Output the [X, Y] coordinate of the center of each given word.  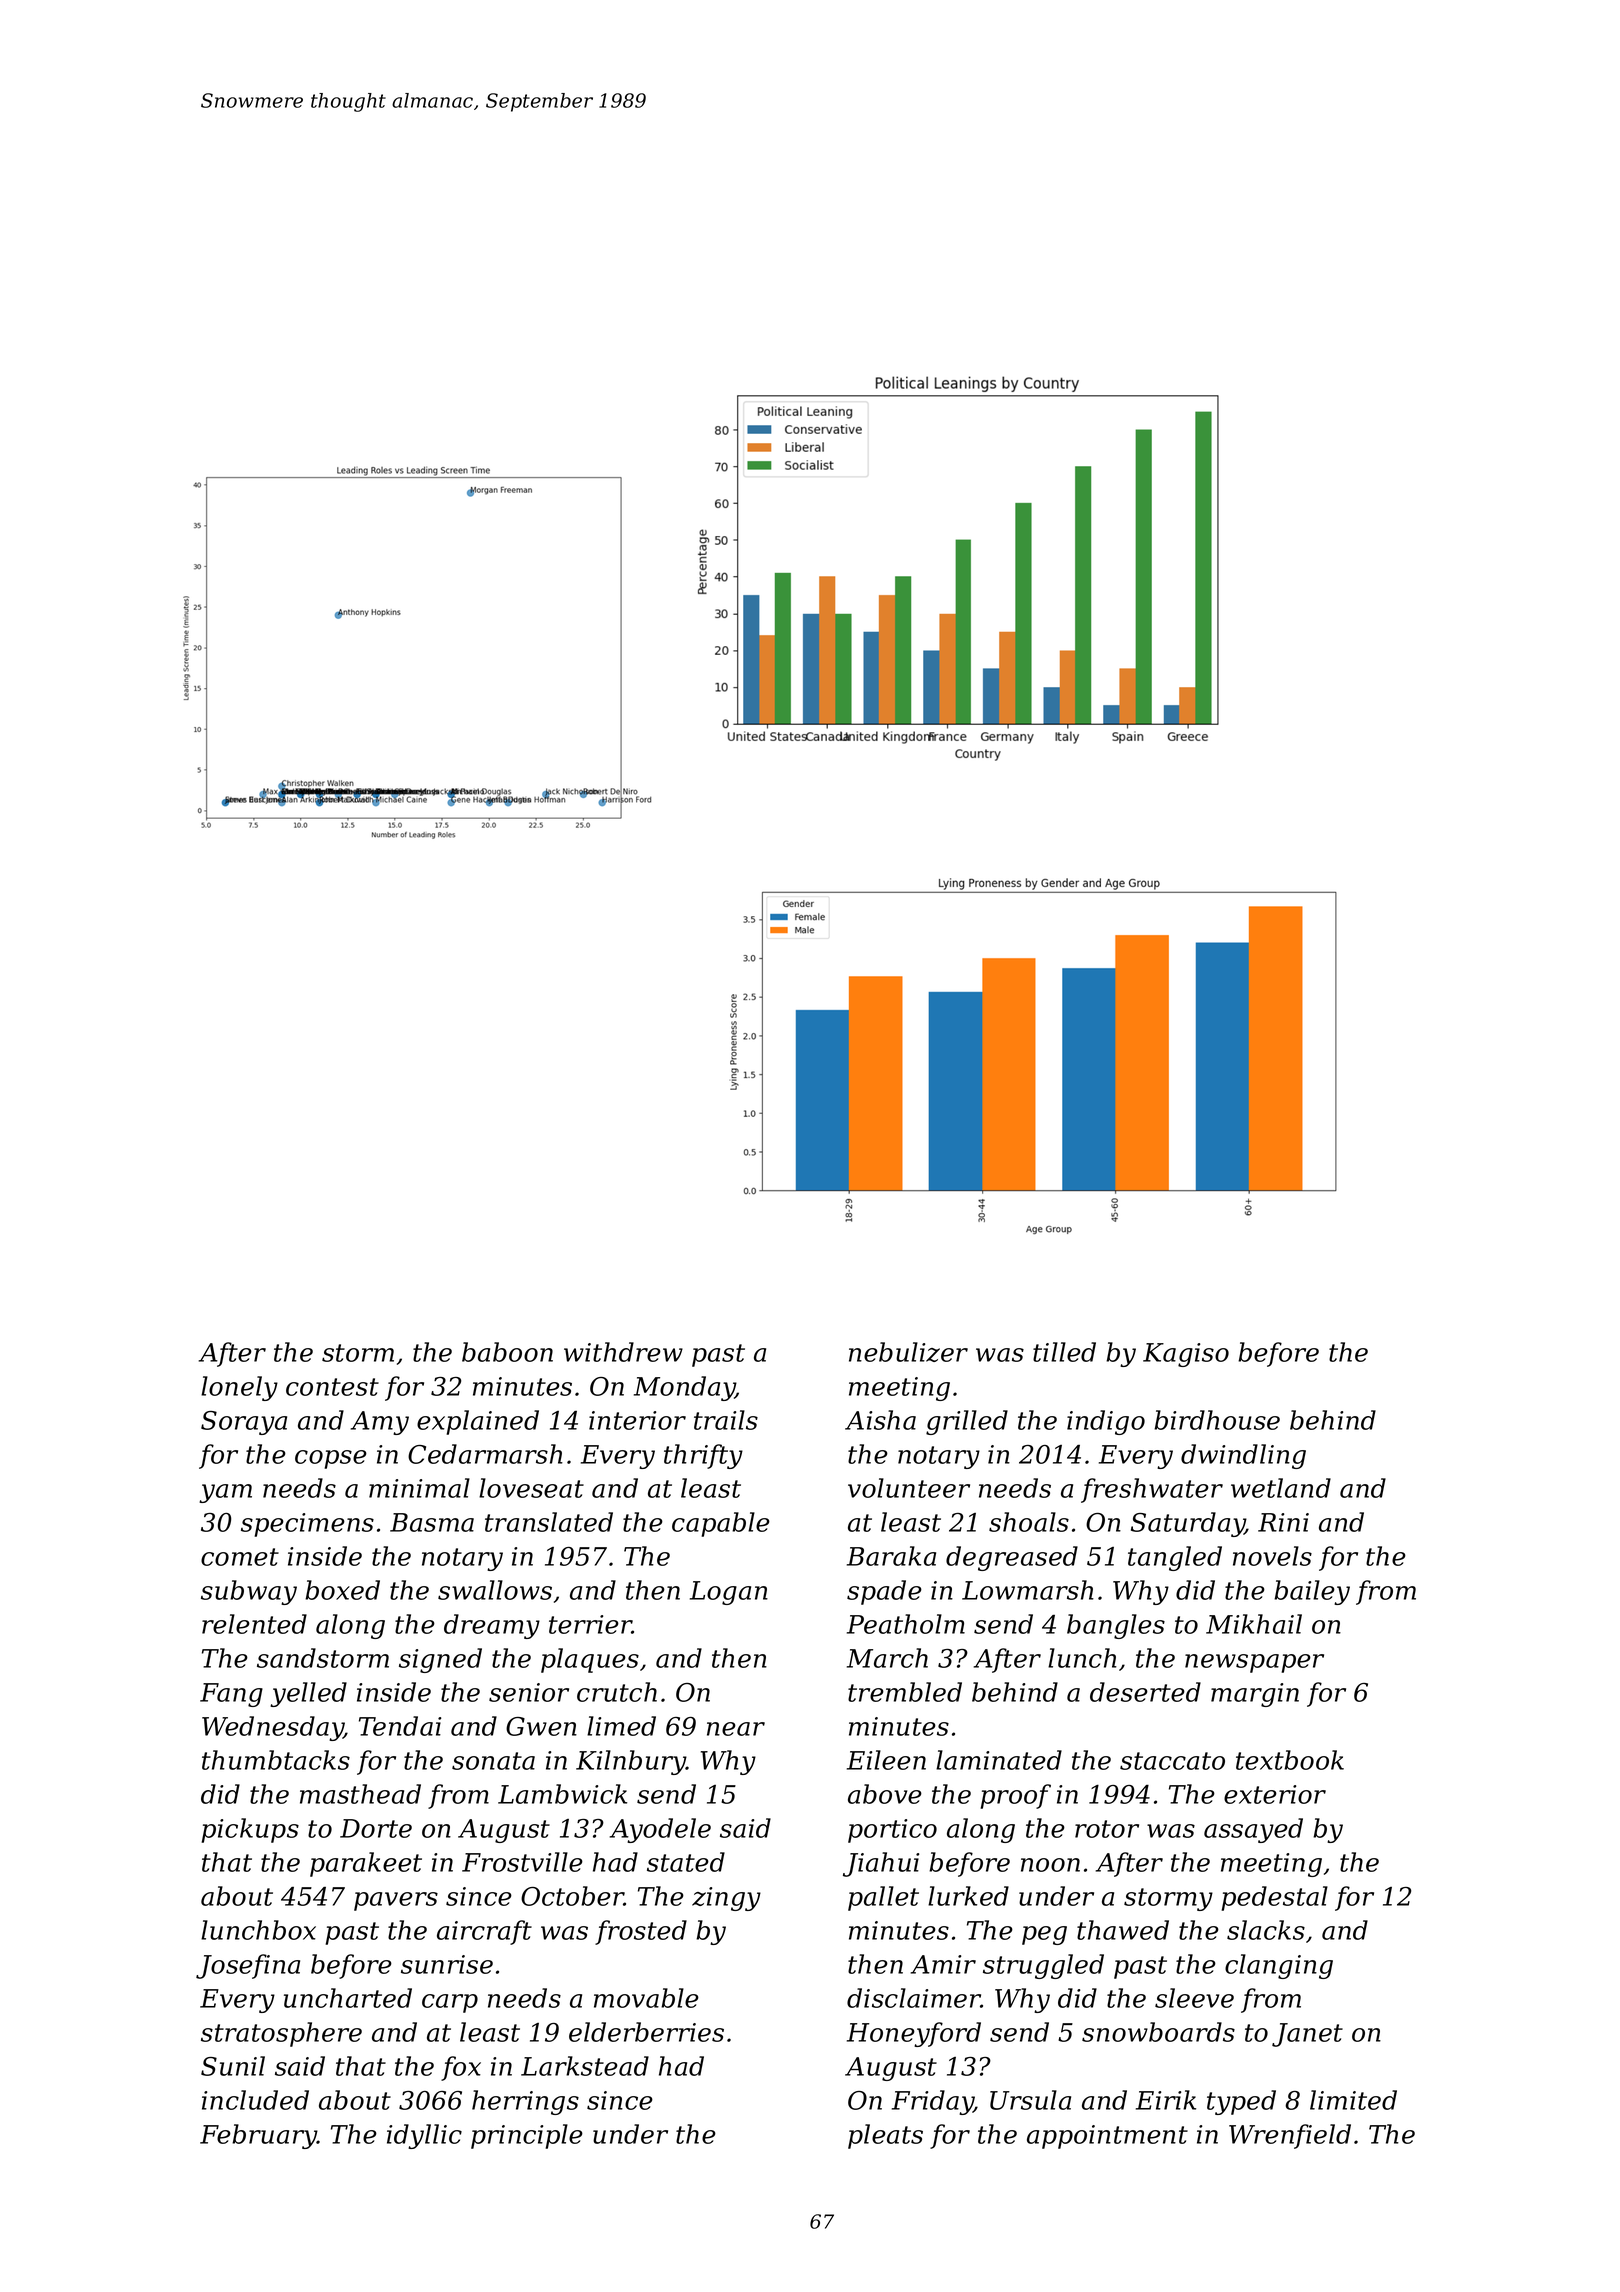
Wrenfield [1290, 2136]
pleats [885, 2136]
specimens [307, 1525]
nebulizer [908, 1352]
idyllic [424, 2136]
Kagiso [1186, 1355]
